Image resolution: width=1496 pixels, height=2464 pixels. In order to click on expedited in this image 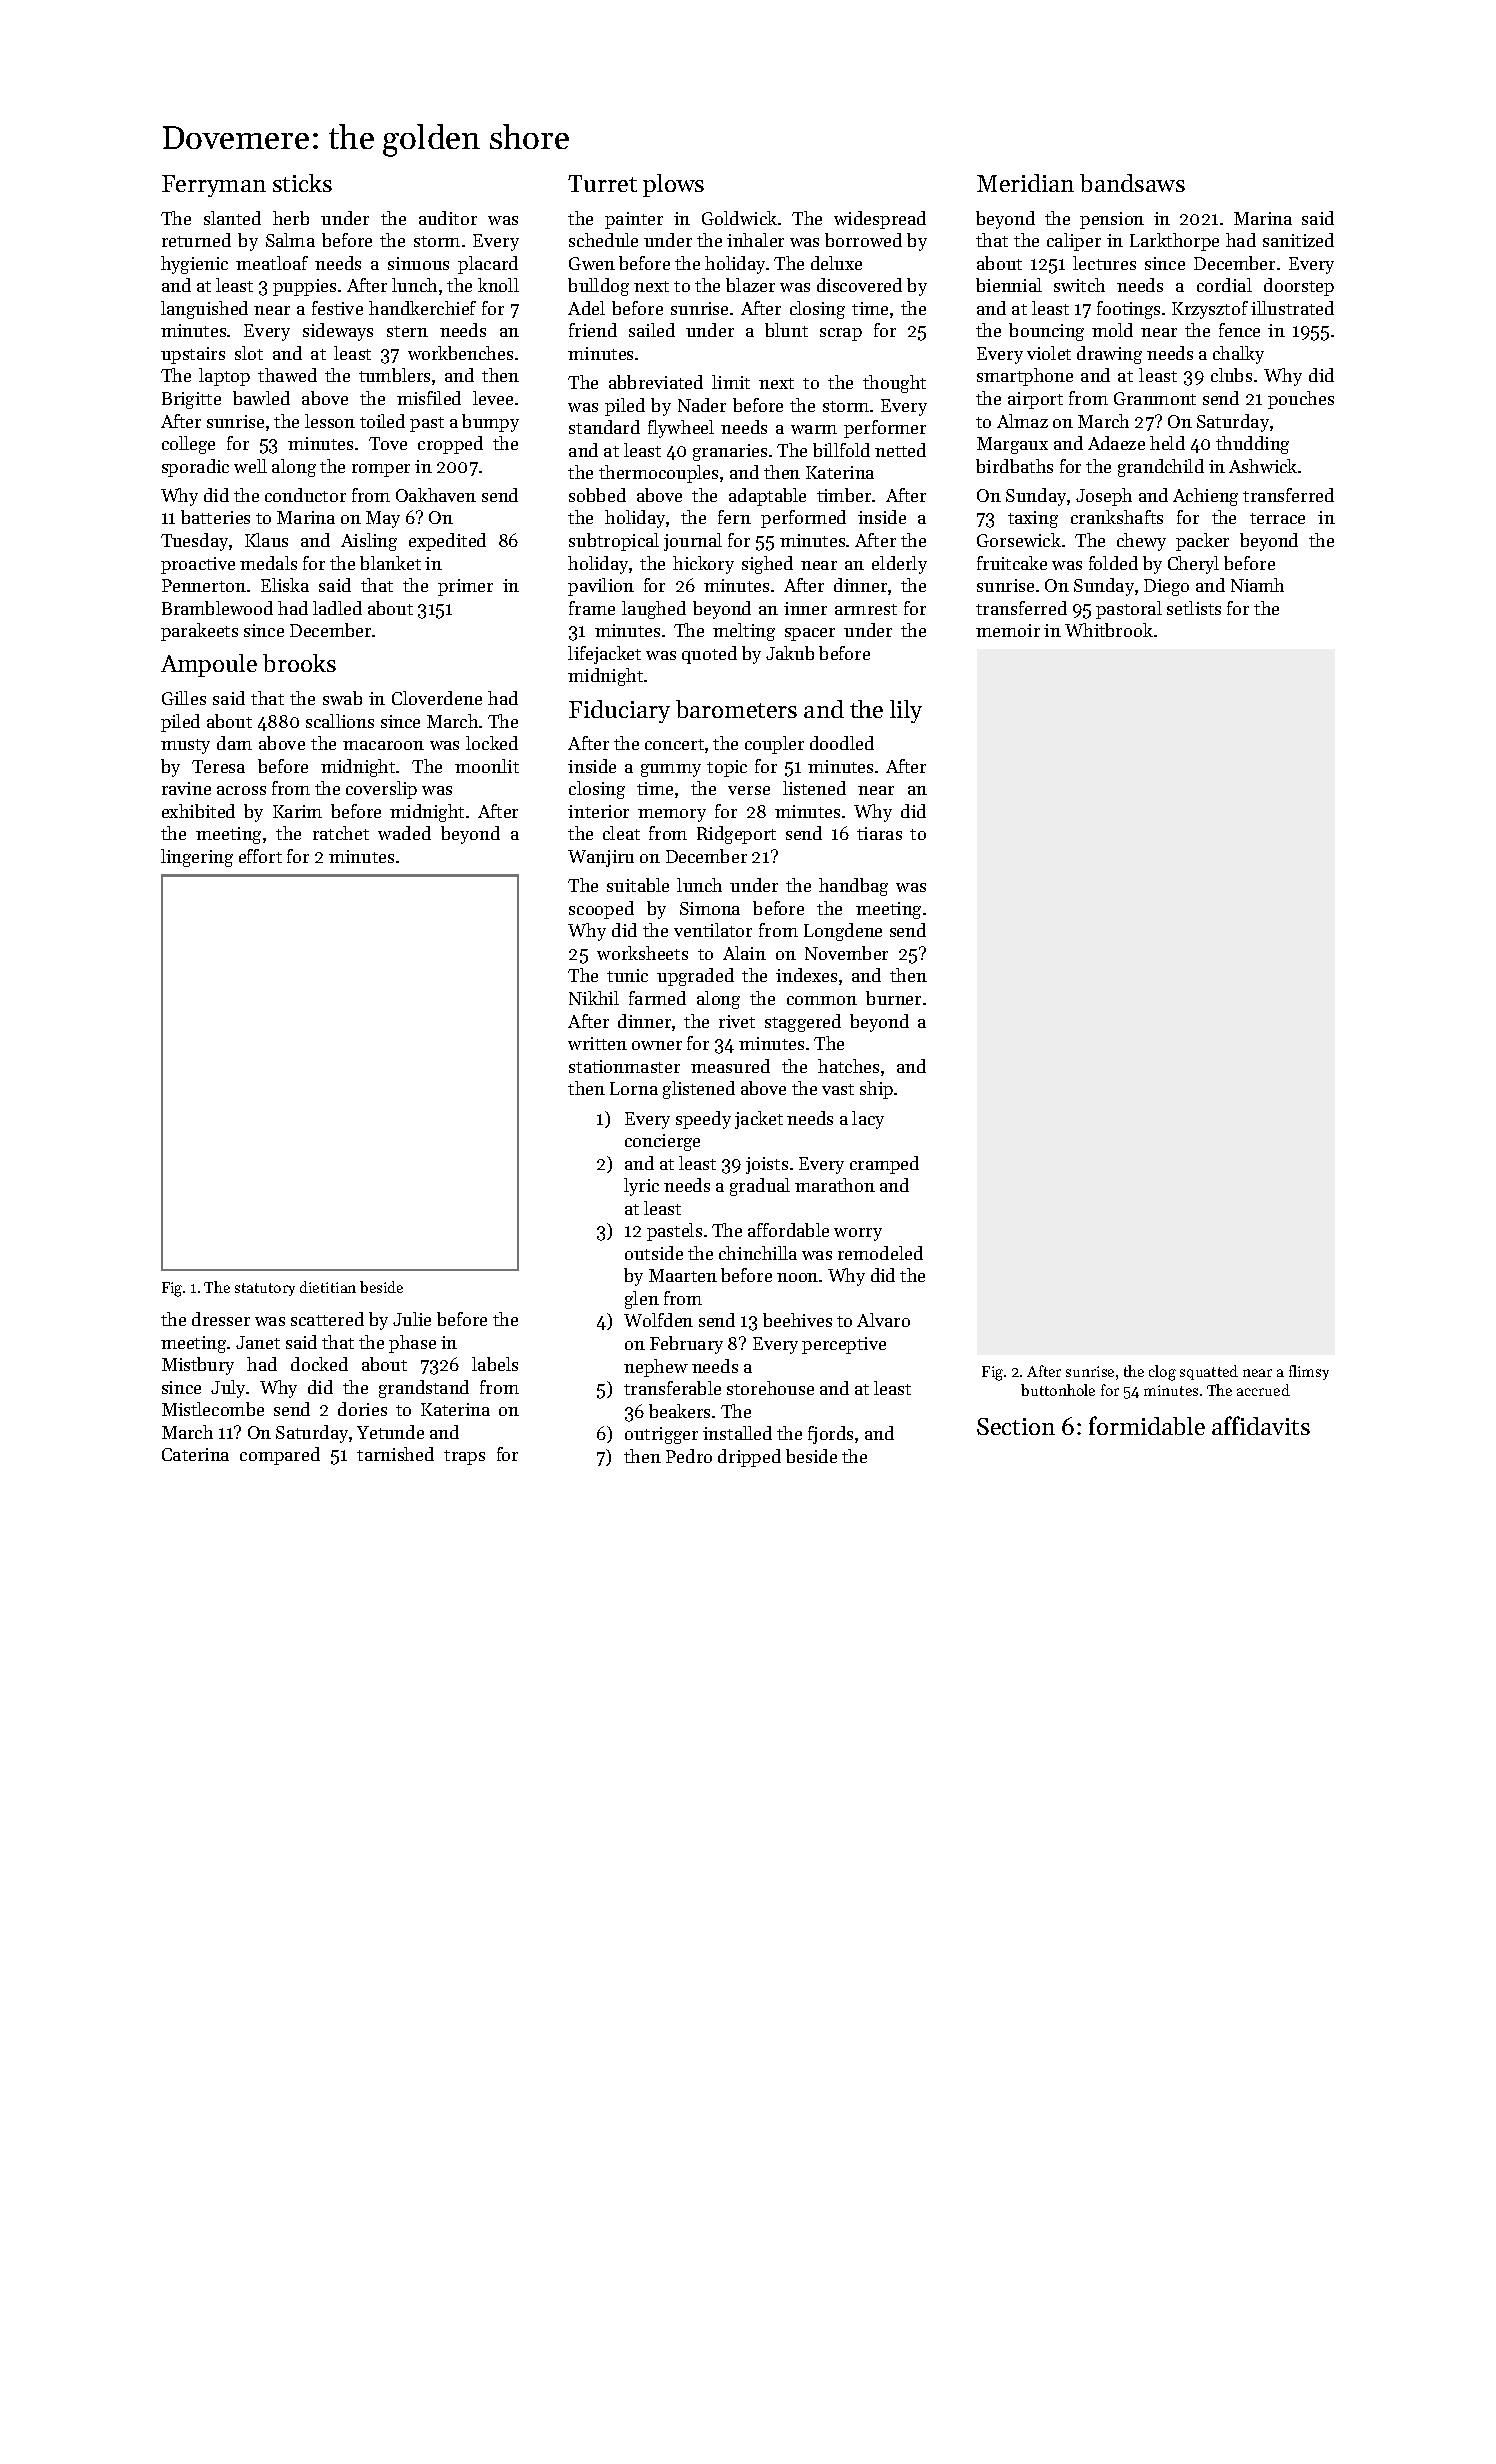, I will do `click(447, 542)`.
